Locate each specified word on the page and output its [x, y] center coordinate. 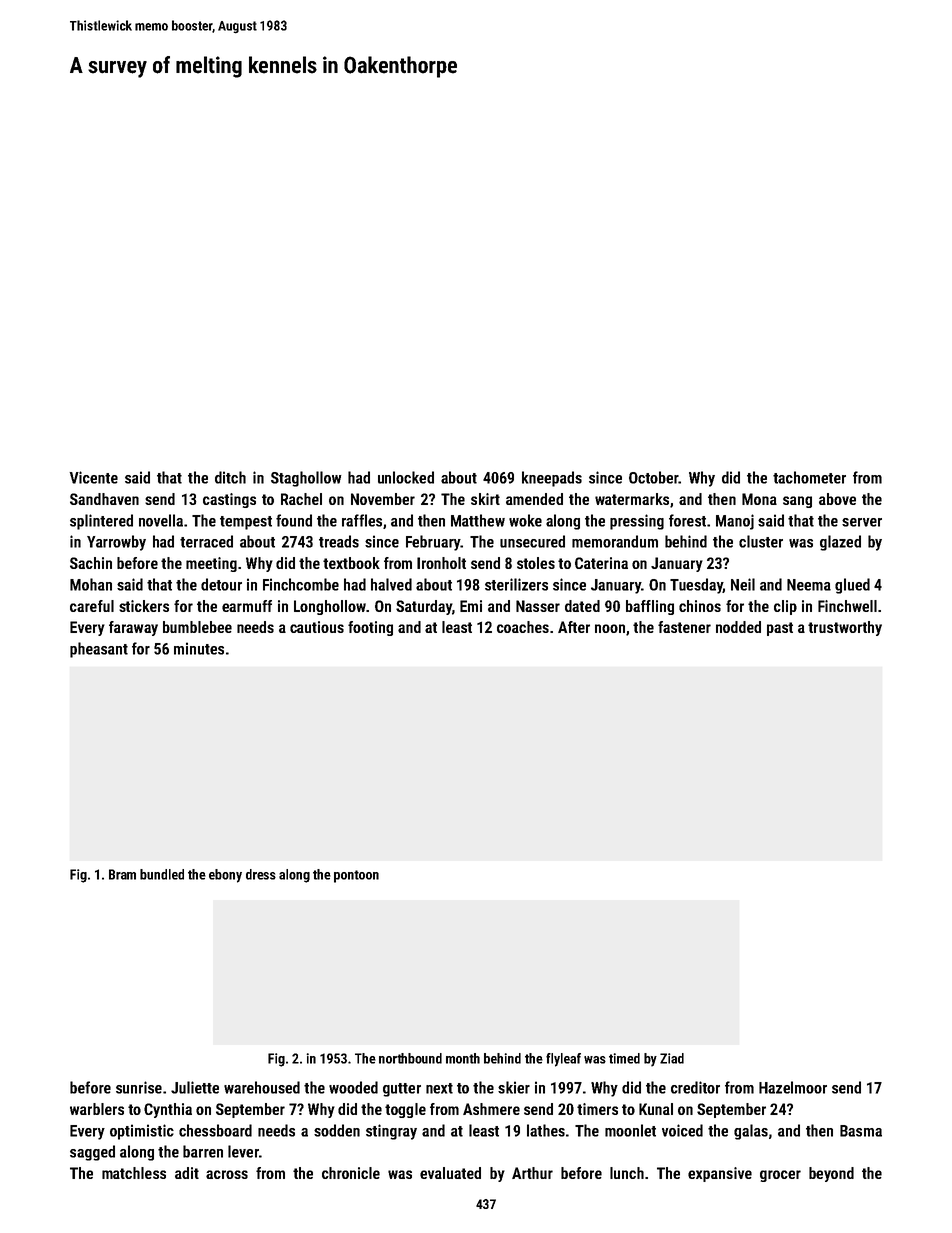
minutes [199, 648]
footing [370, 628]
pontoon [356, 876]
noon [610, 628]
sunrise [139, 1087]
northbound [410, 1058]
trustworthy [845, 628]
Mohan [91, 584]
